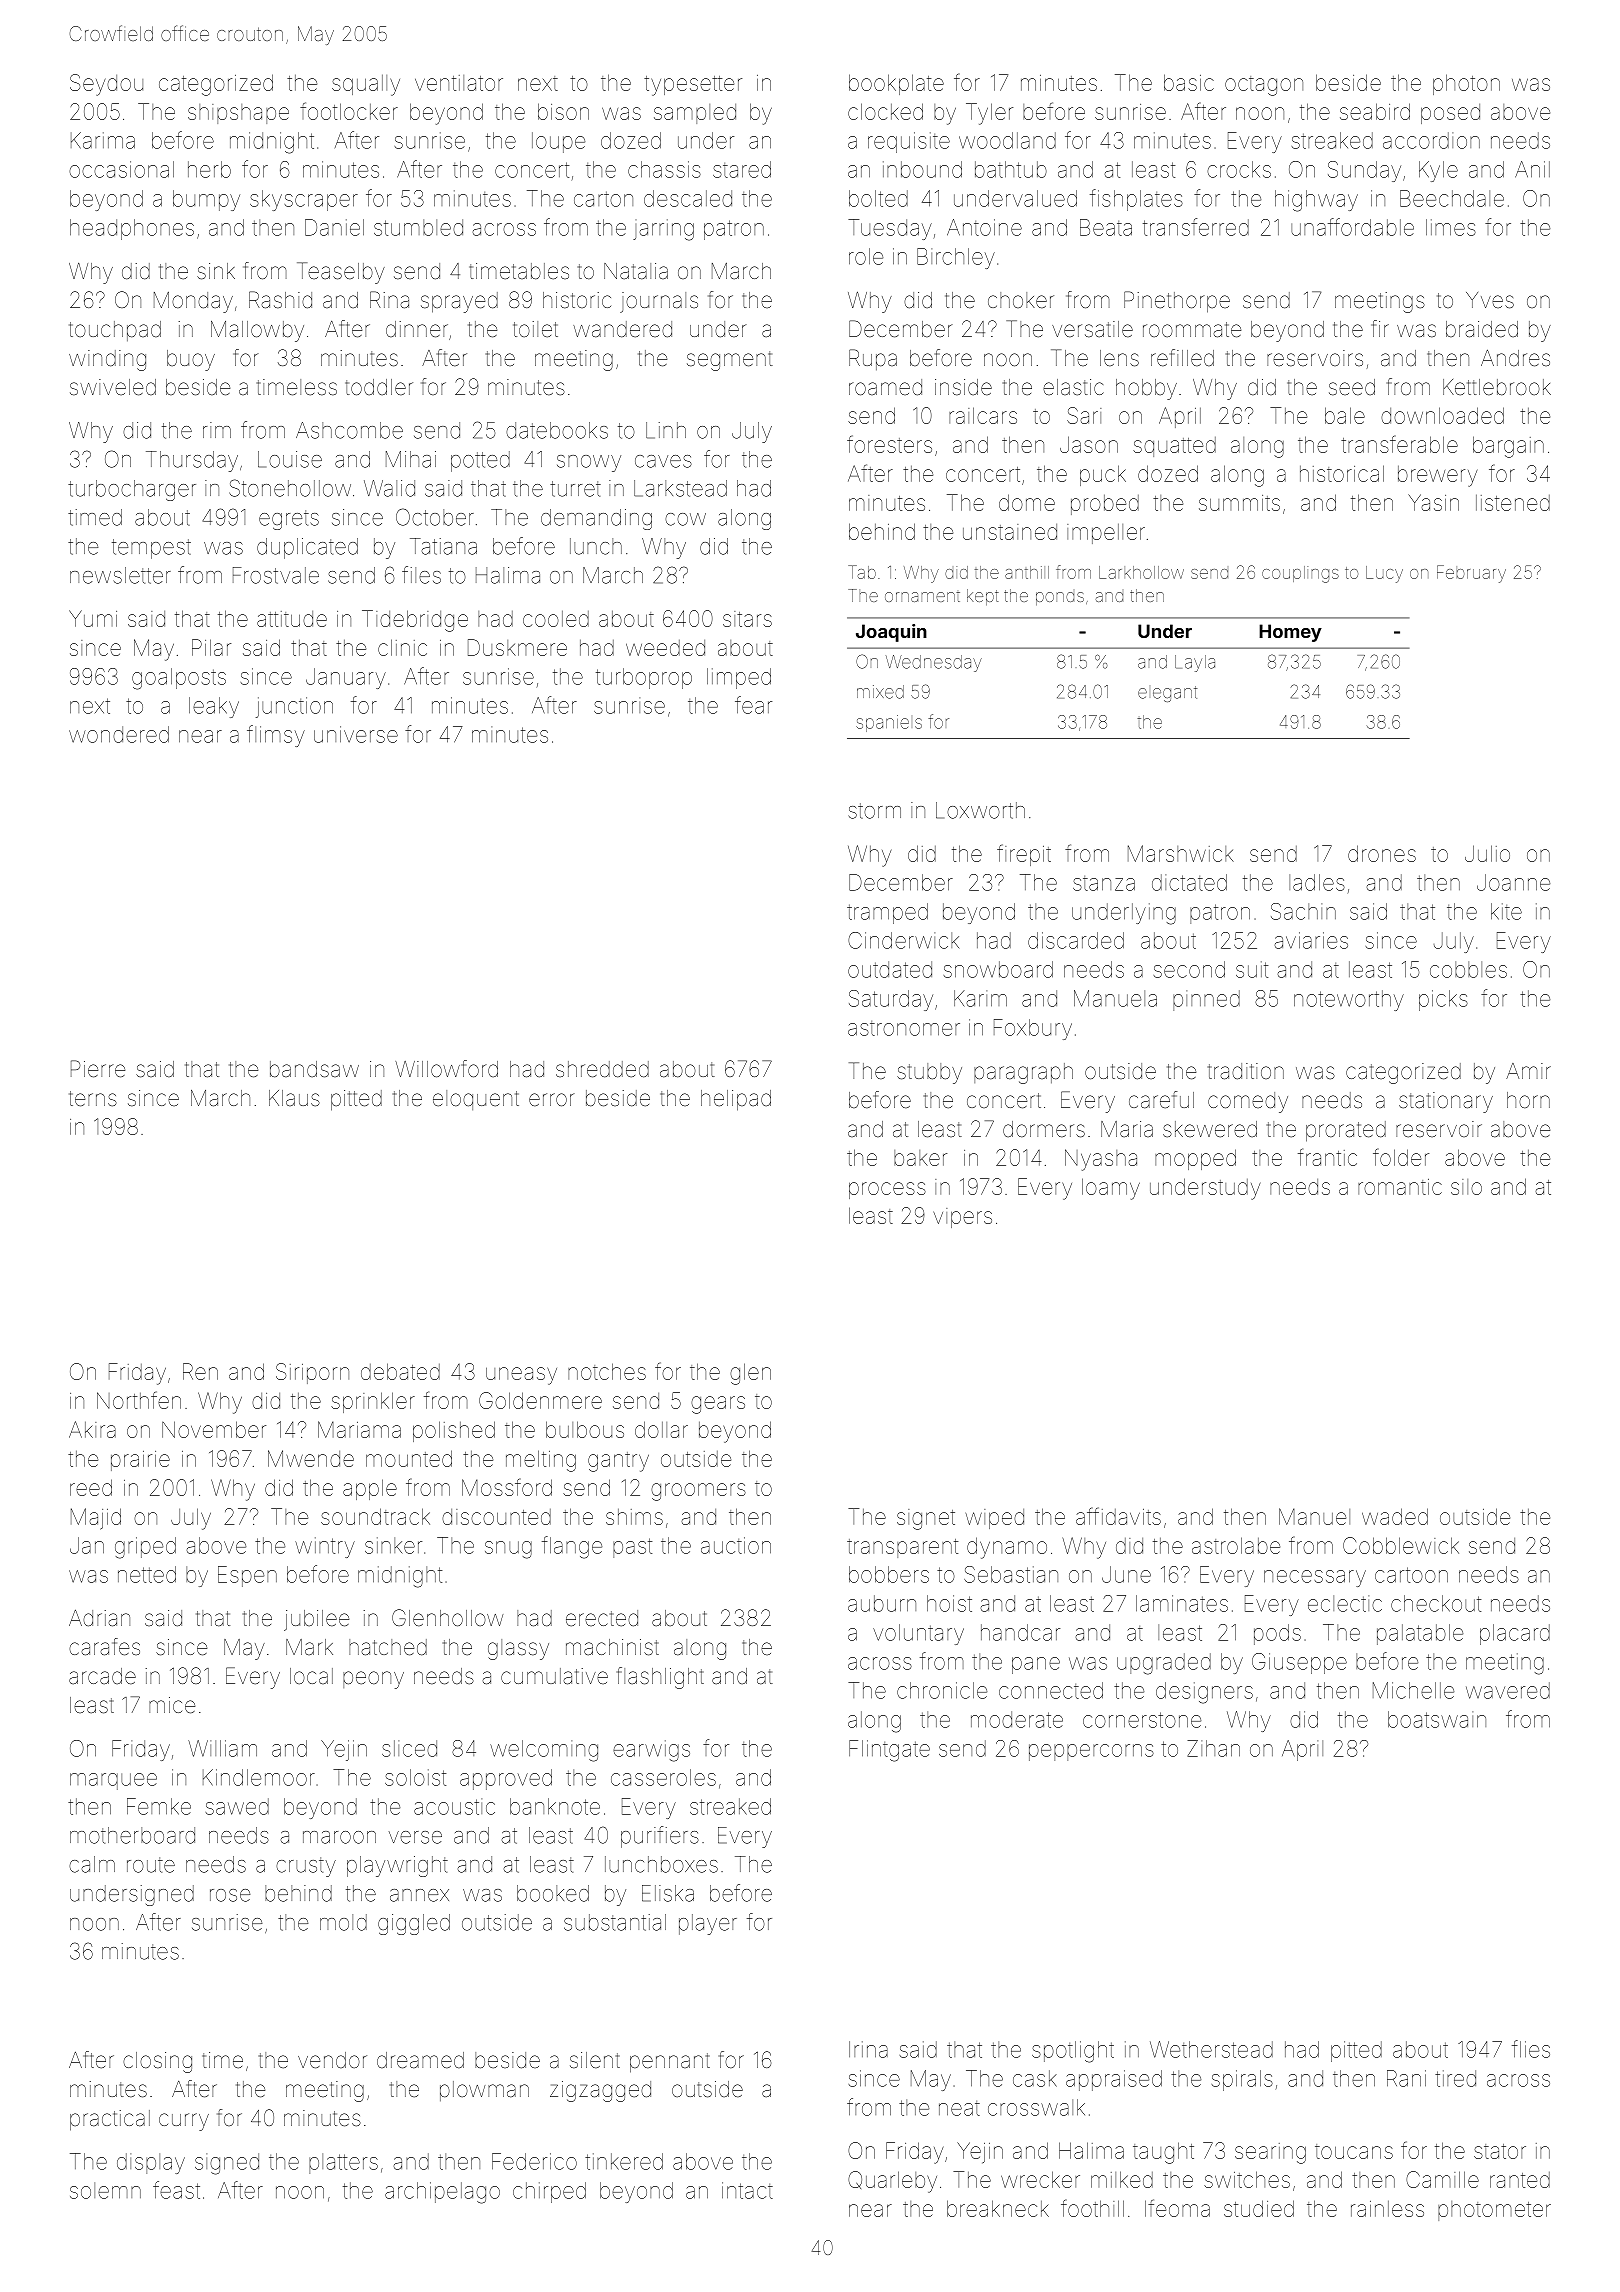 The width and height of the page is (1620, 2292). What do you see at coordinates (92, 1429) in the page?
I see `Akira` at bounding box center [92, 1429].
